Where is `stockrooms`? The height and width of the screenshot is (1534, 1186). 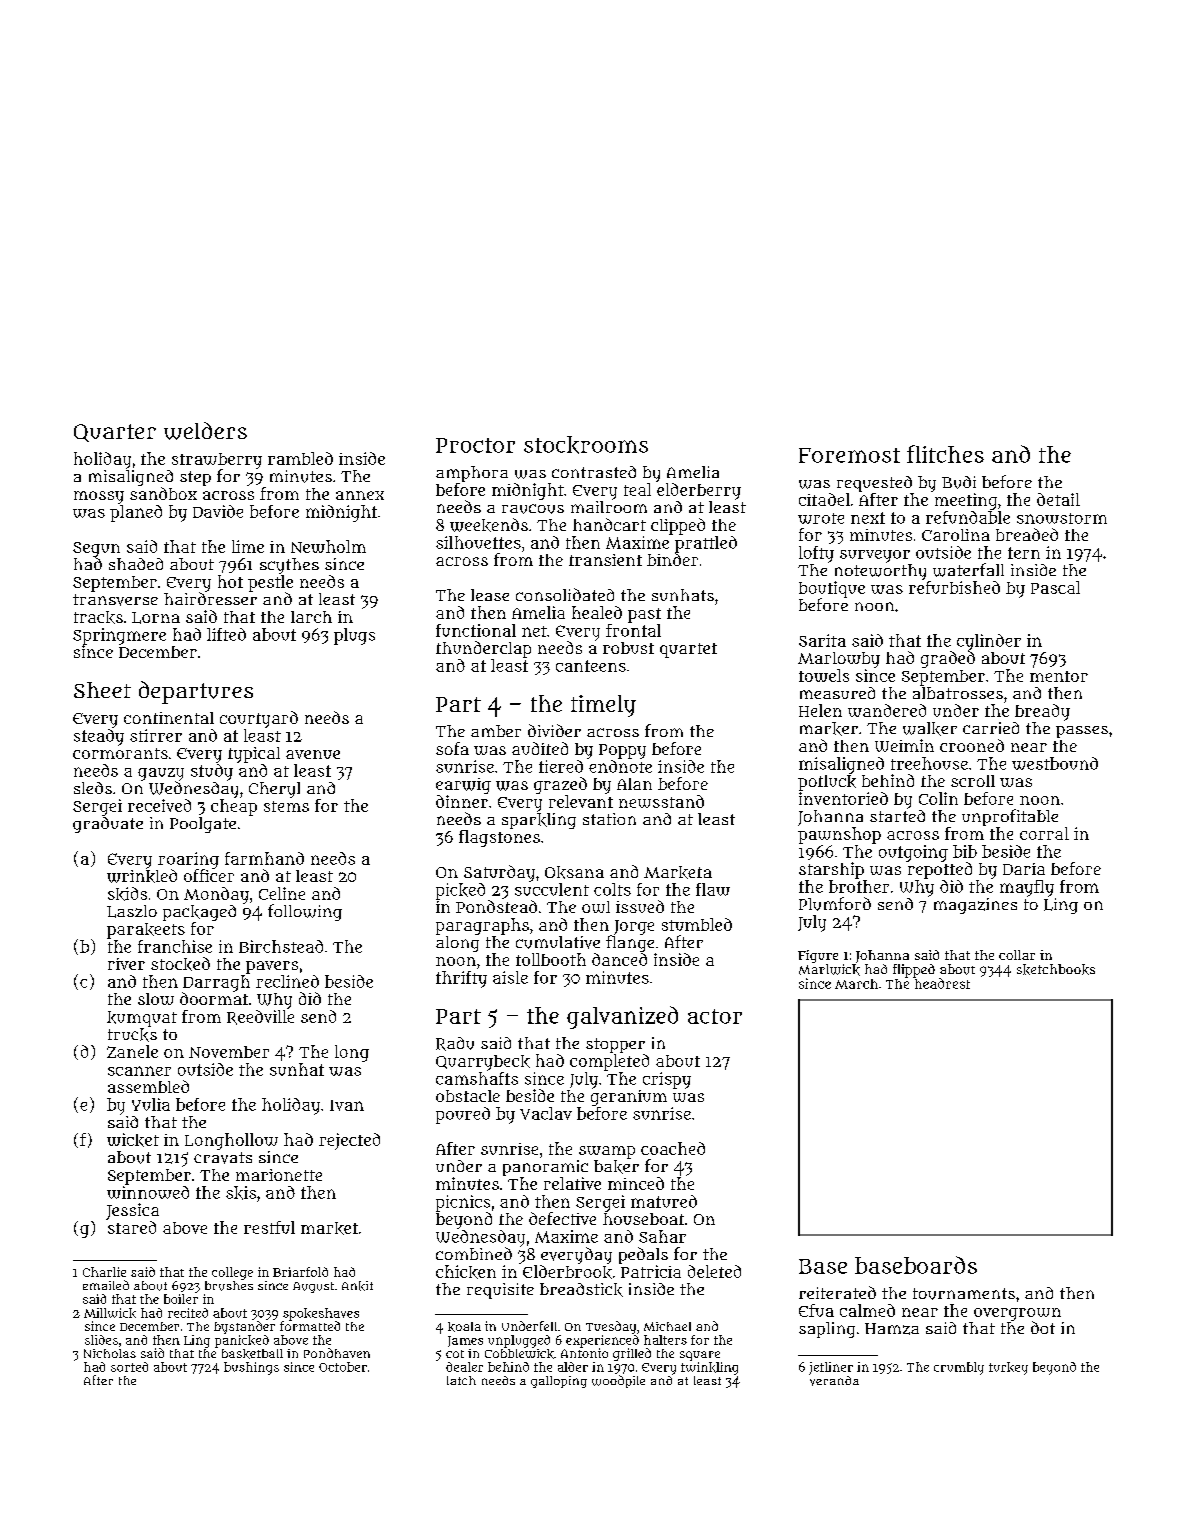 stockrooms is located at coordinates (586, 445).
